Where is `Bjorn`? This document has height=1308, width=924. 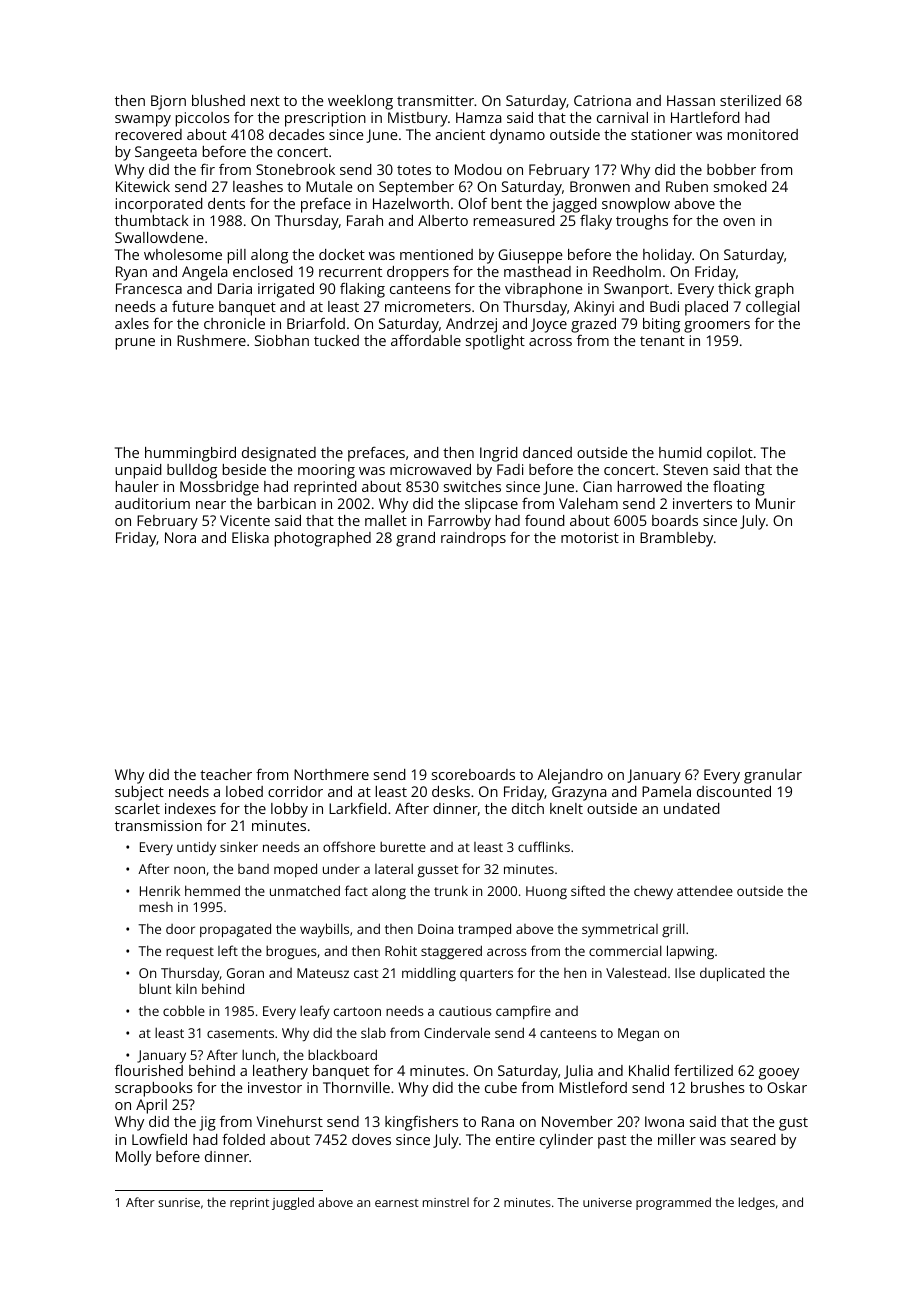 Bjorn is located at coordinates (168, 102).
